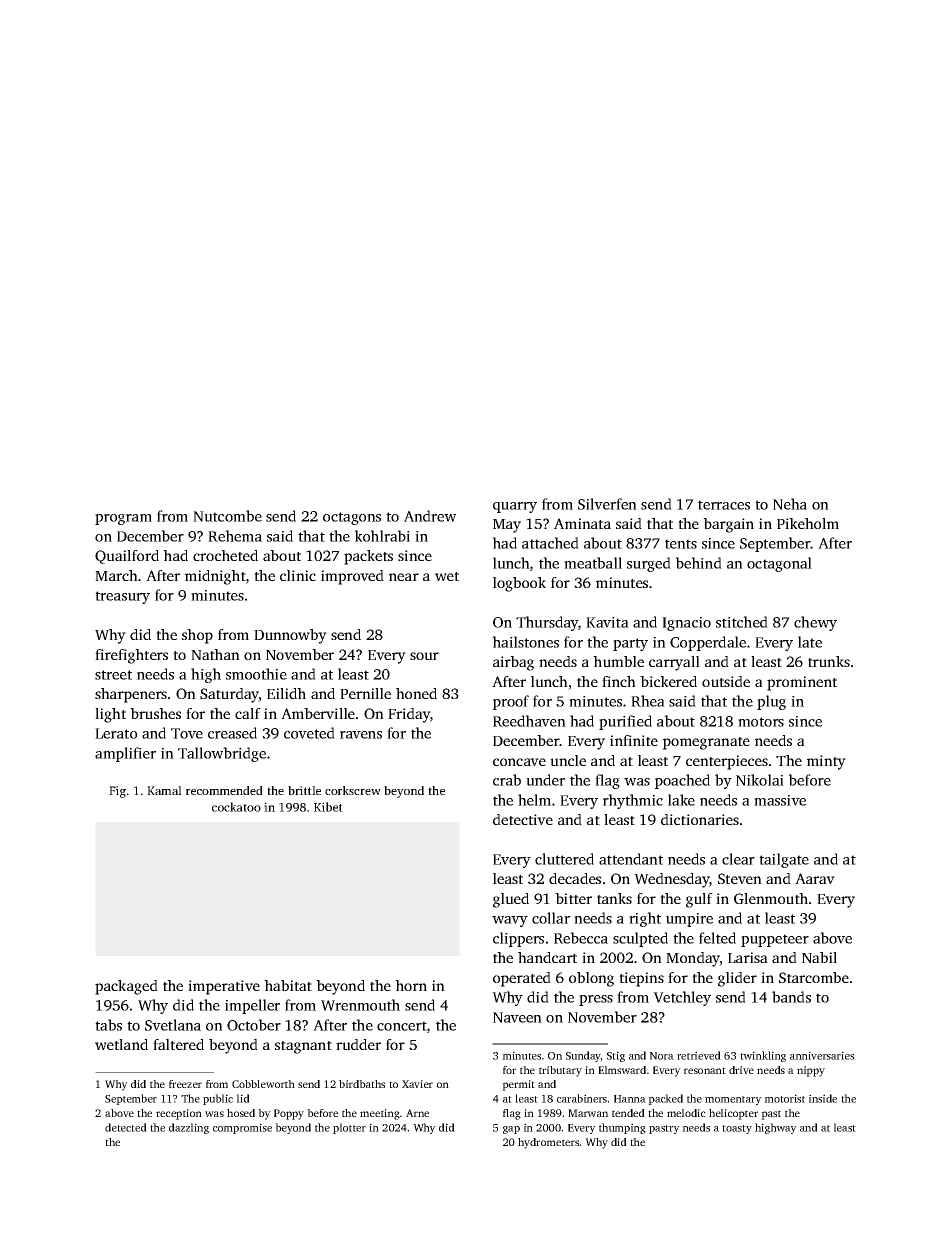 This screenshot has width=952, height=1233. What do you see at coordinates (511, 900) in the screenshot?
I see `glued` at bounding box center [511, 900].
